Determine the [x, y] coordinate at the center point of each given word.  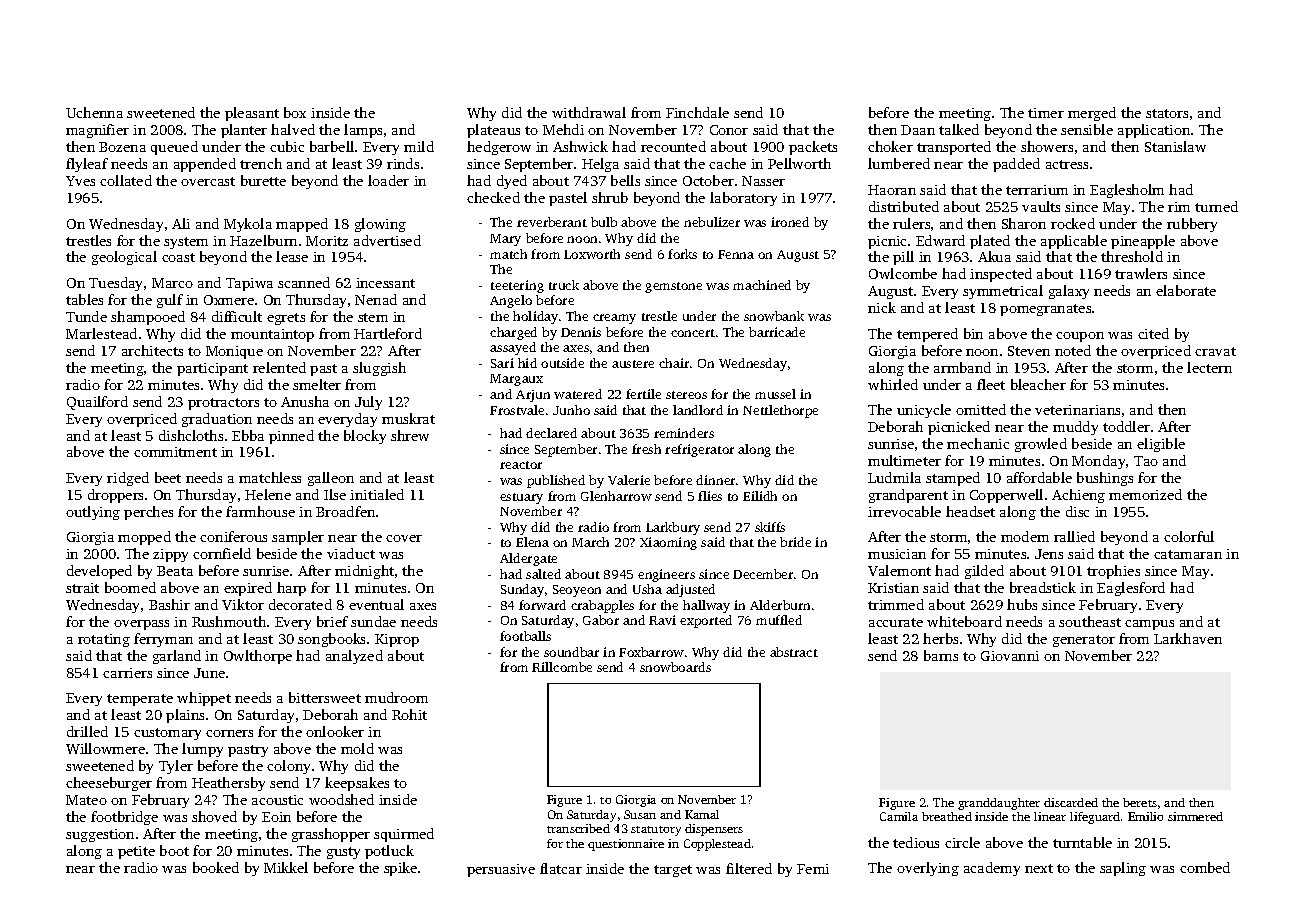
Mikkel [286, 867]
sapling [1123, 869]
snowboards [675, 667]
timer [1046, 113]
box [295, 112]
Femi [813, 869]
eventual [376, 604]
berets [1140, 802]
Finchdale [697, 112]
